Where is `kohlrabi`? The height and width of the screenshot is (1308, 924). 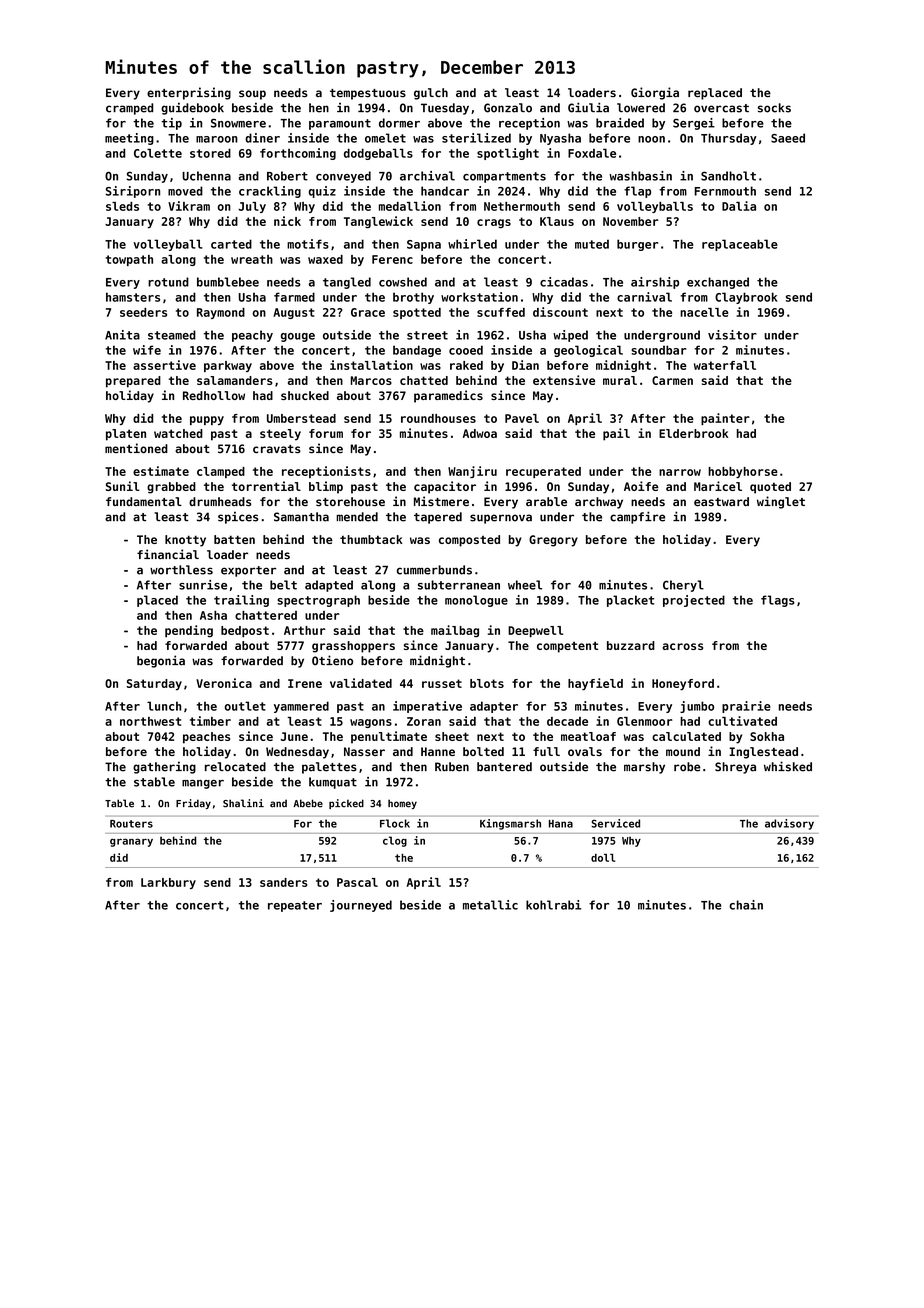
kohlrabi is located at coordinates (553, 905).
